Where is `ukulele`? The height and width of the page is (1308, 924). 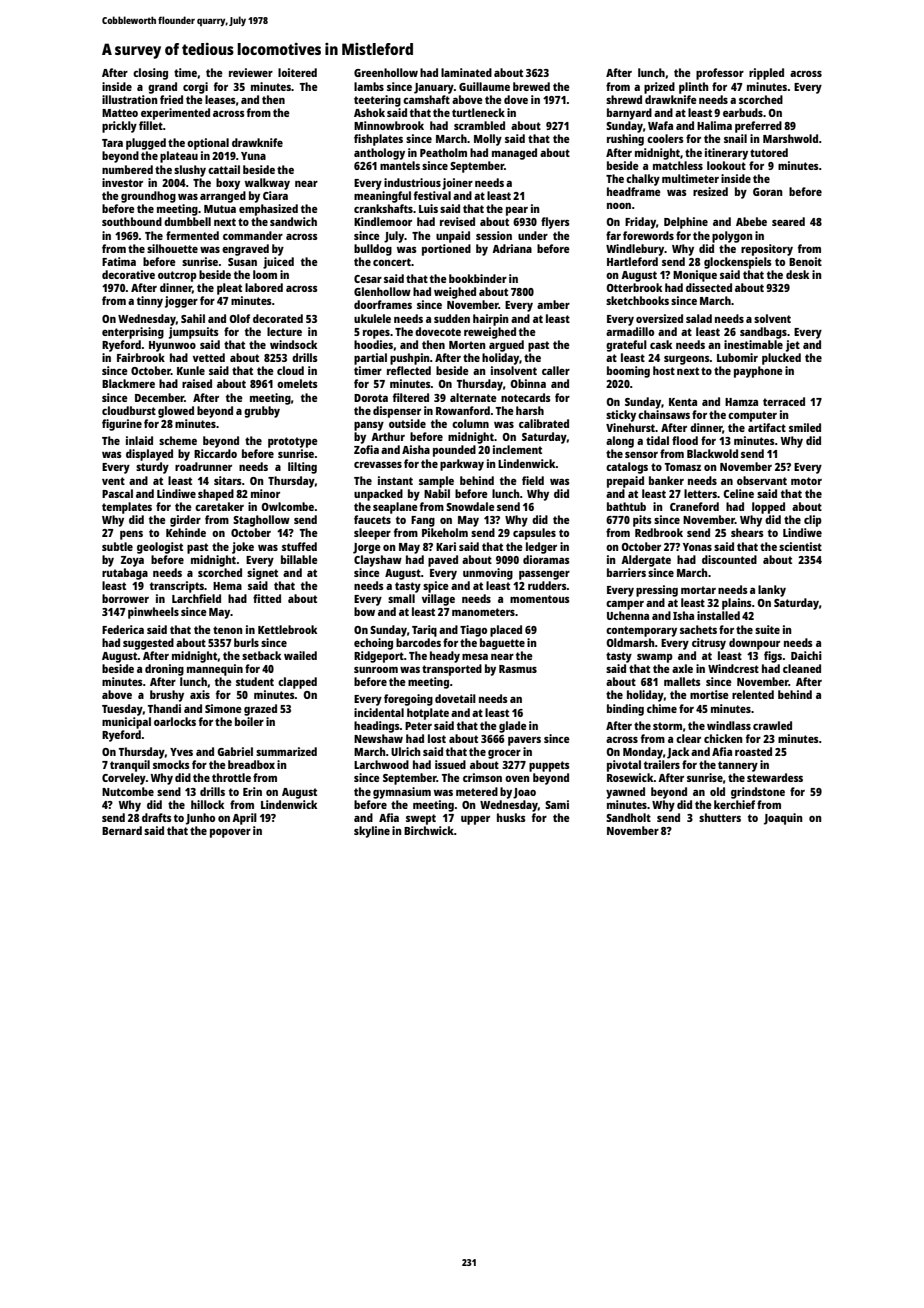
ukulele is located at coordinates (372, 318).
